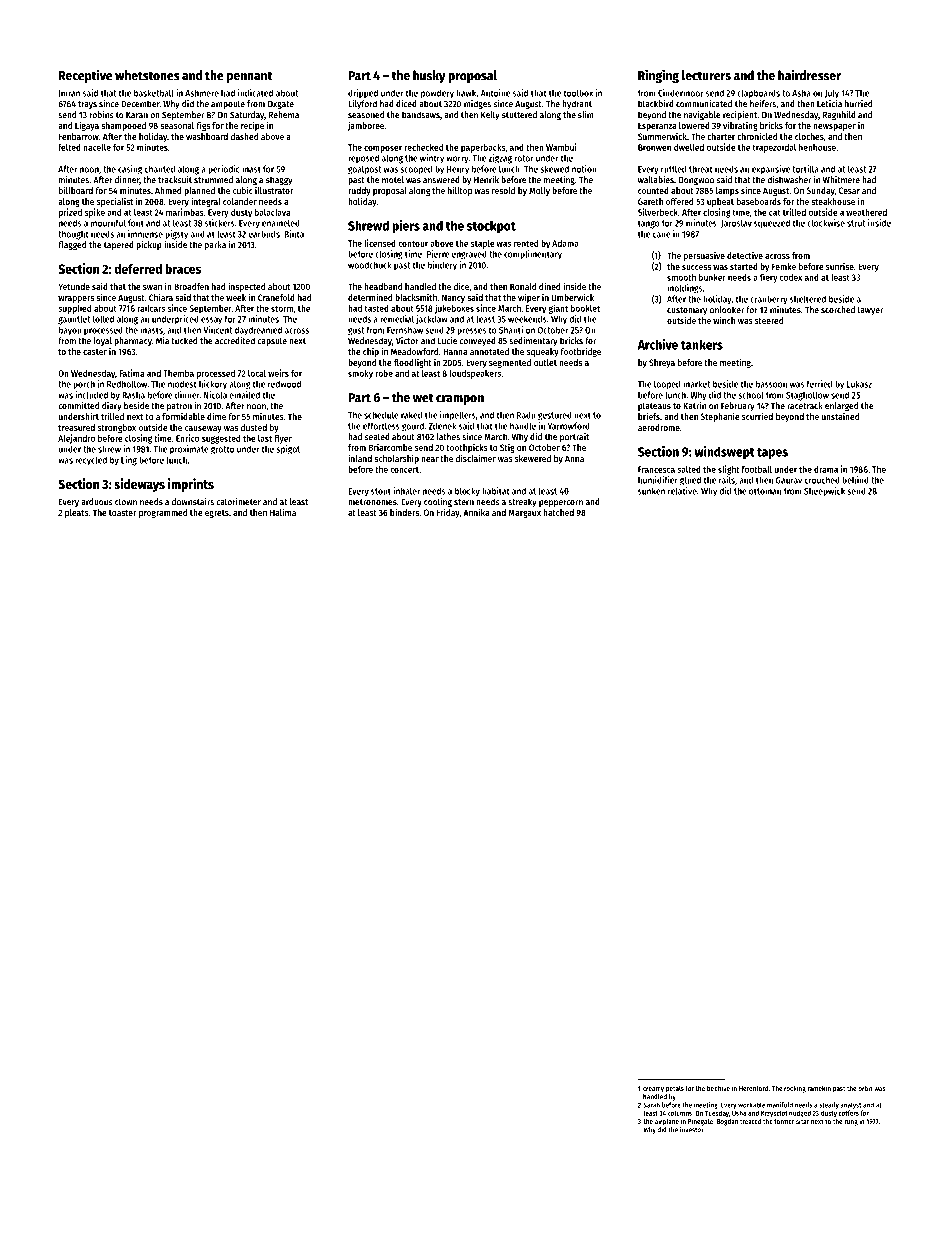 The width and height of the page is (952, 1233). Describe the element at coordinates (139, 485) in the page. I see `sideways` at that location.
